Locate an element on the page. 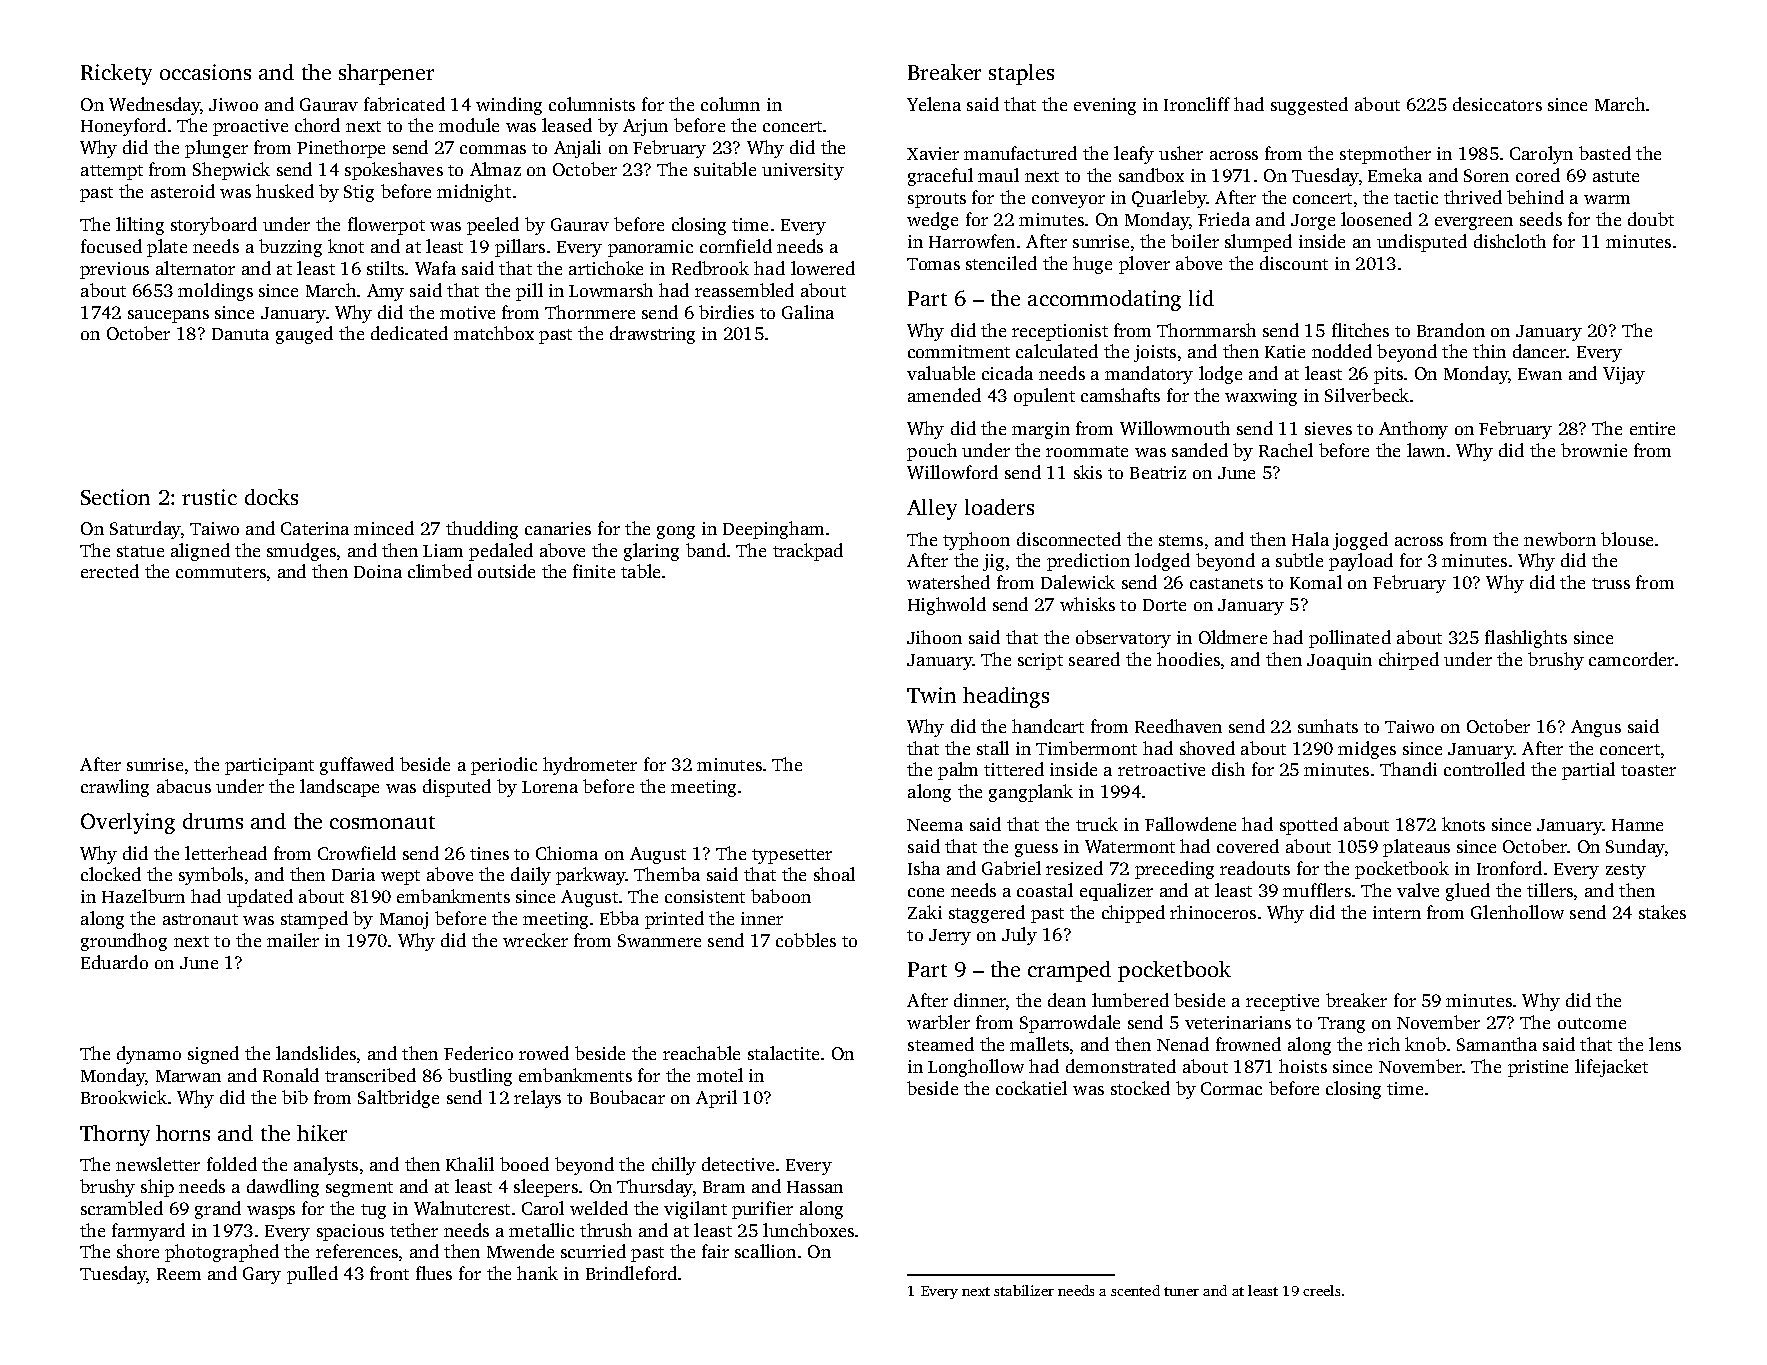 The height and width of the image is (1365, 1767). stenciled is located at coordinates (1001, 263).
